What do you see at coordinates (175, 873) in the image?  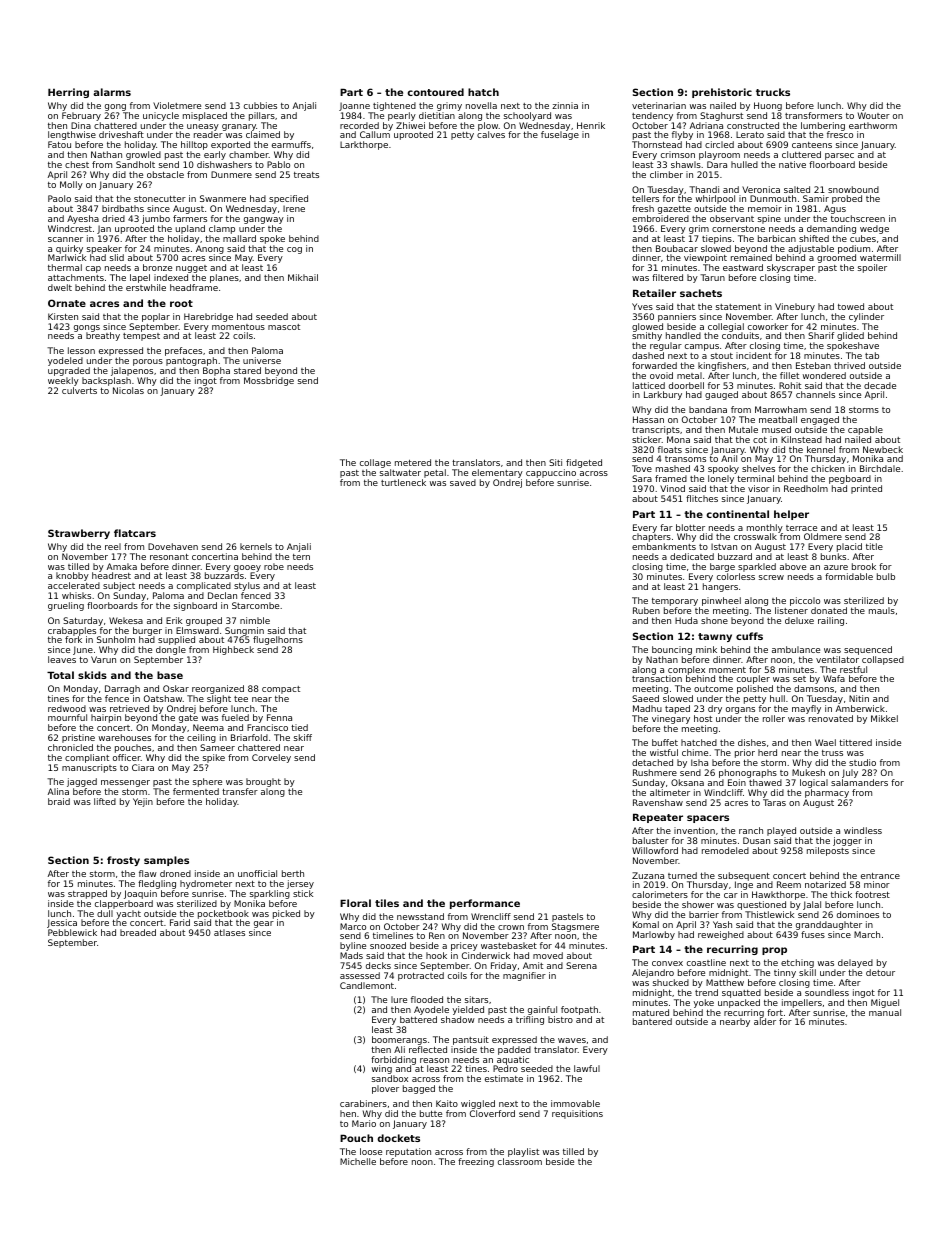 I see `droned` at bounding box center [175, 873].
